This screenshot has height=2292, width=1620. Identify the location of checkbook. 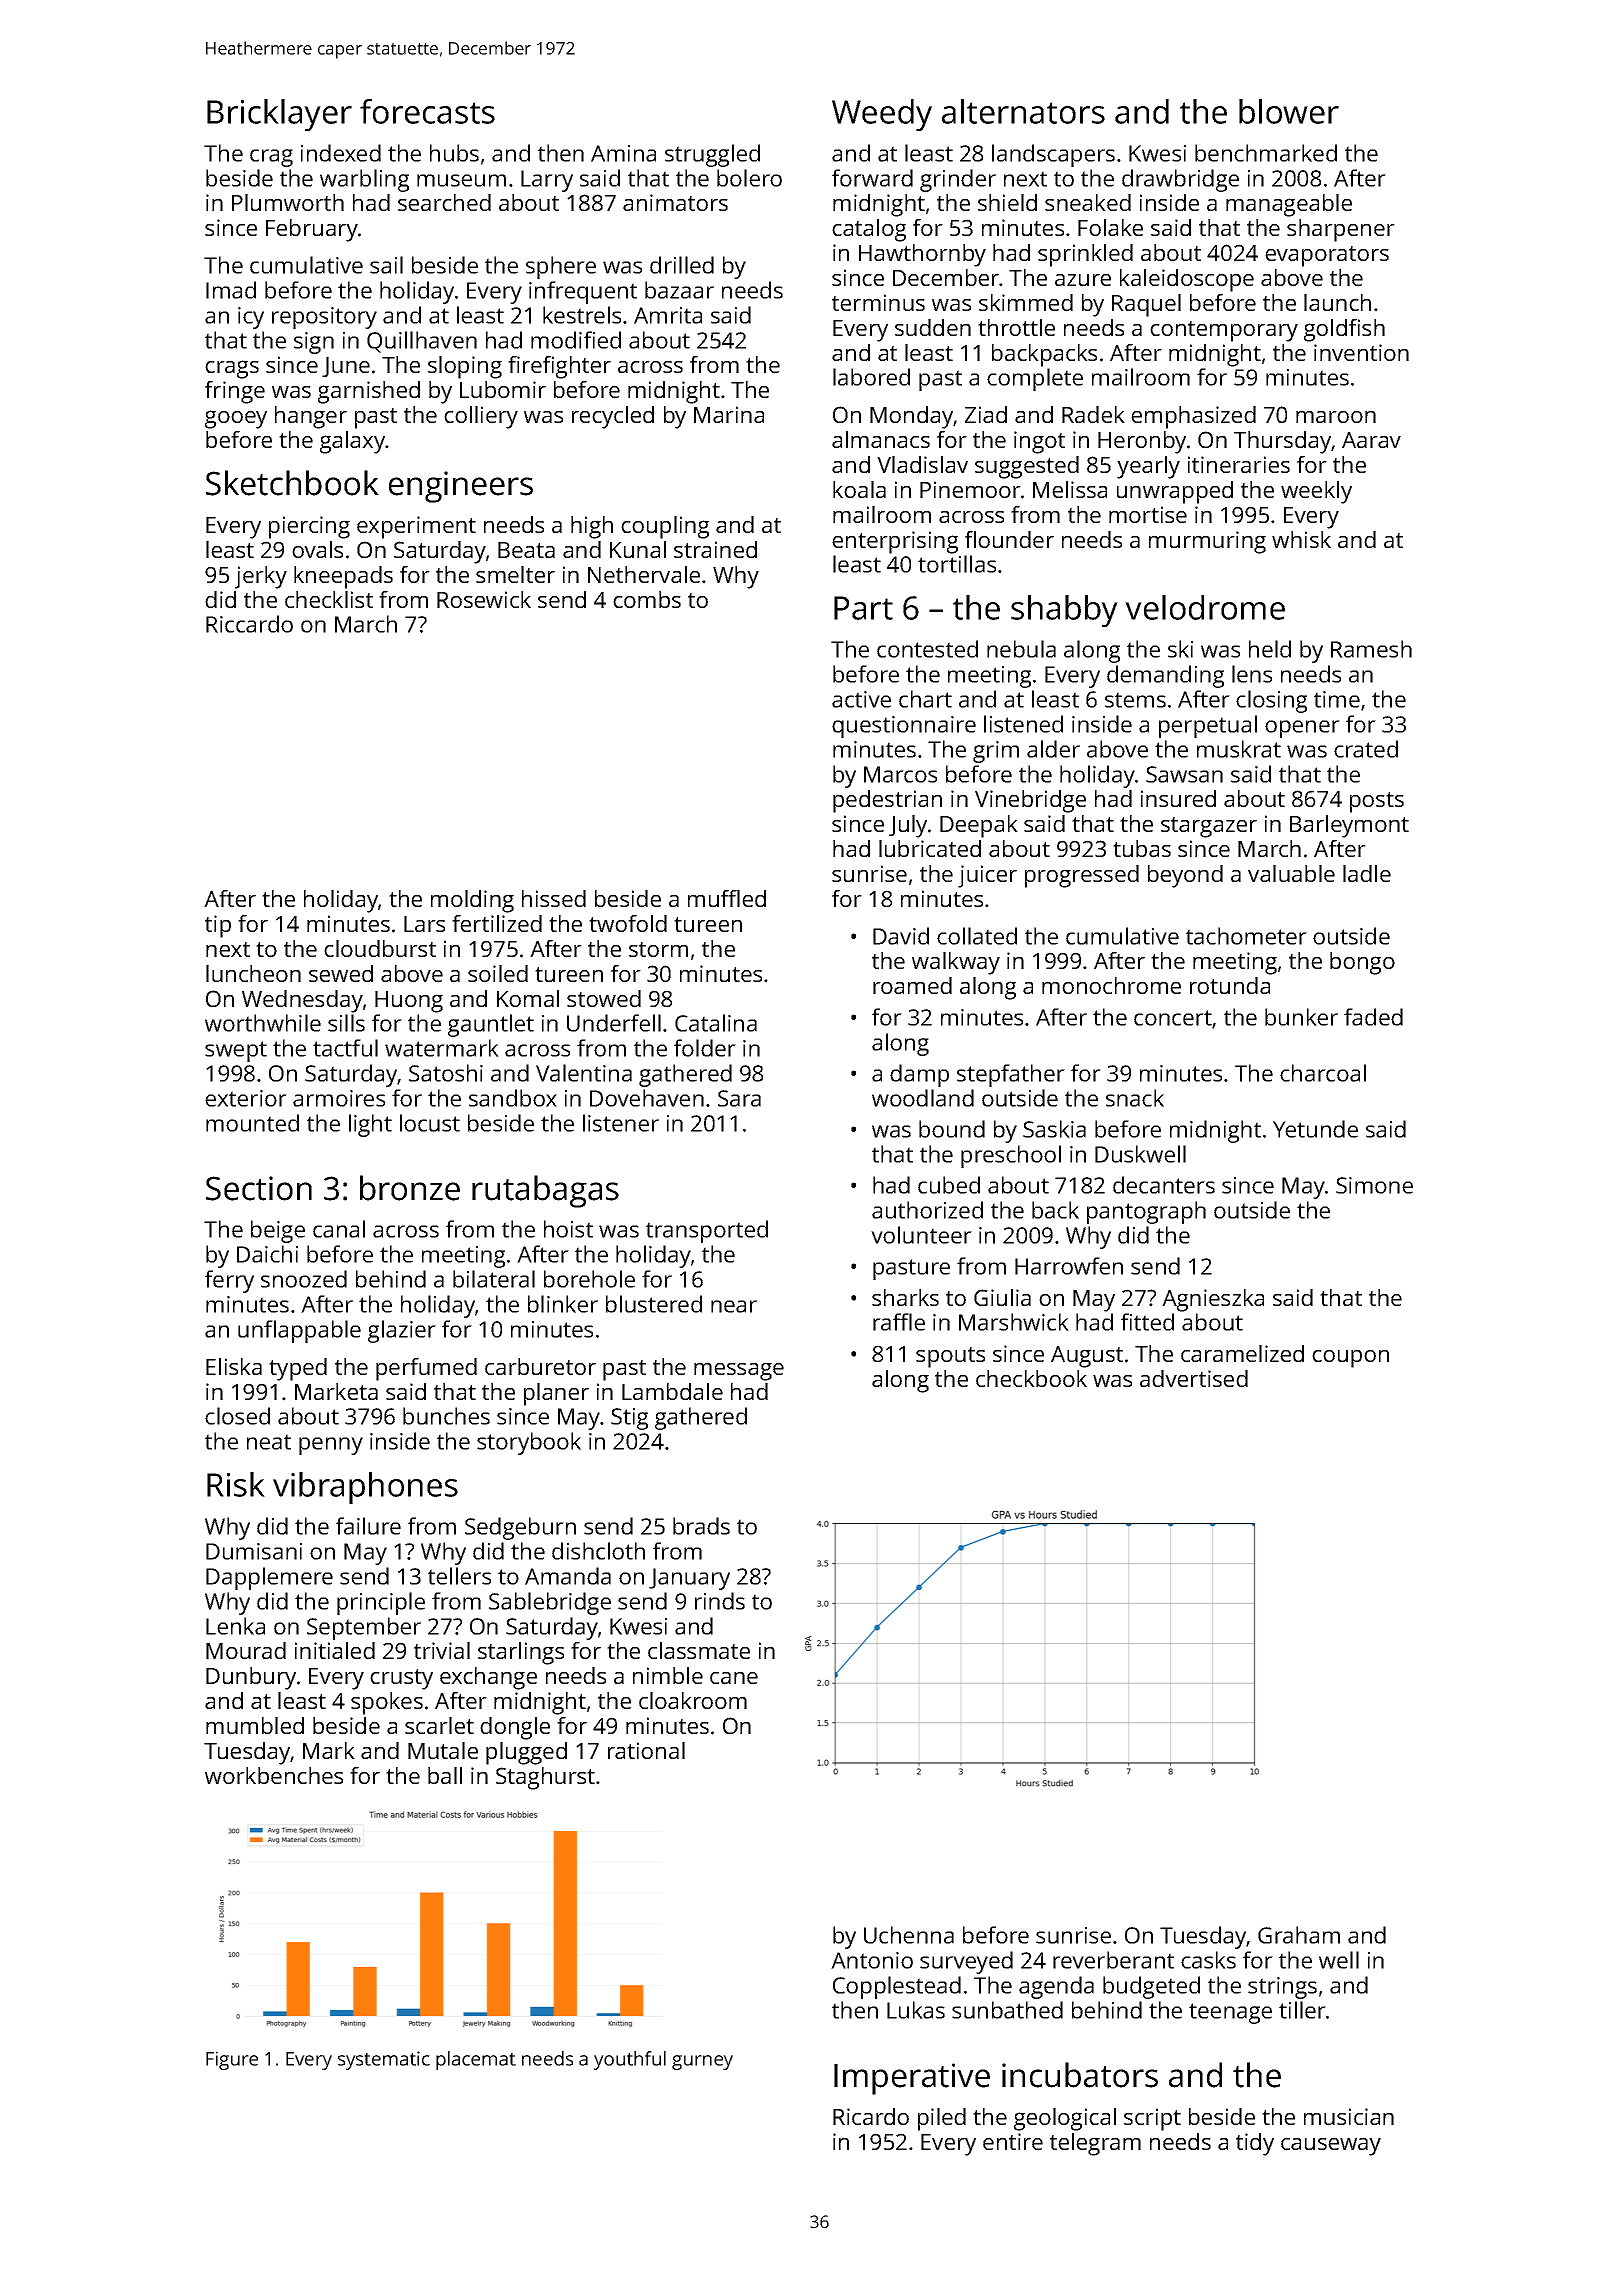
(1031, 1378).
